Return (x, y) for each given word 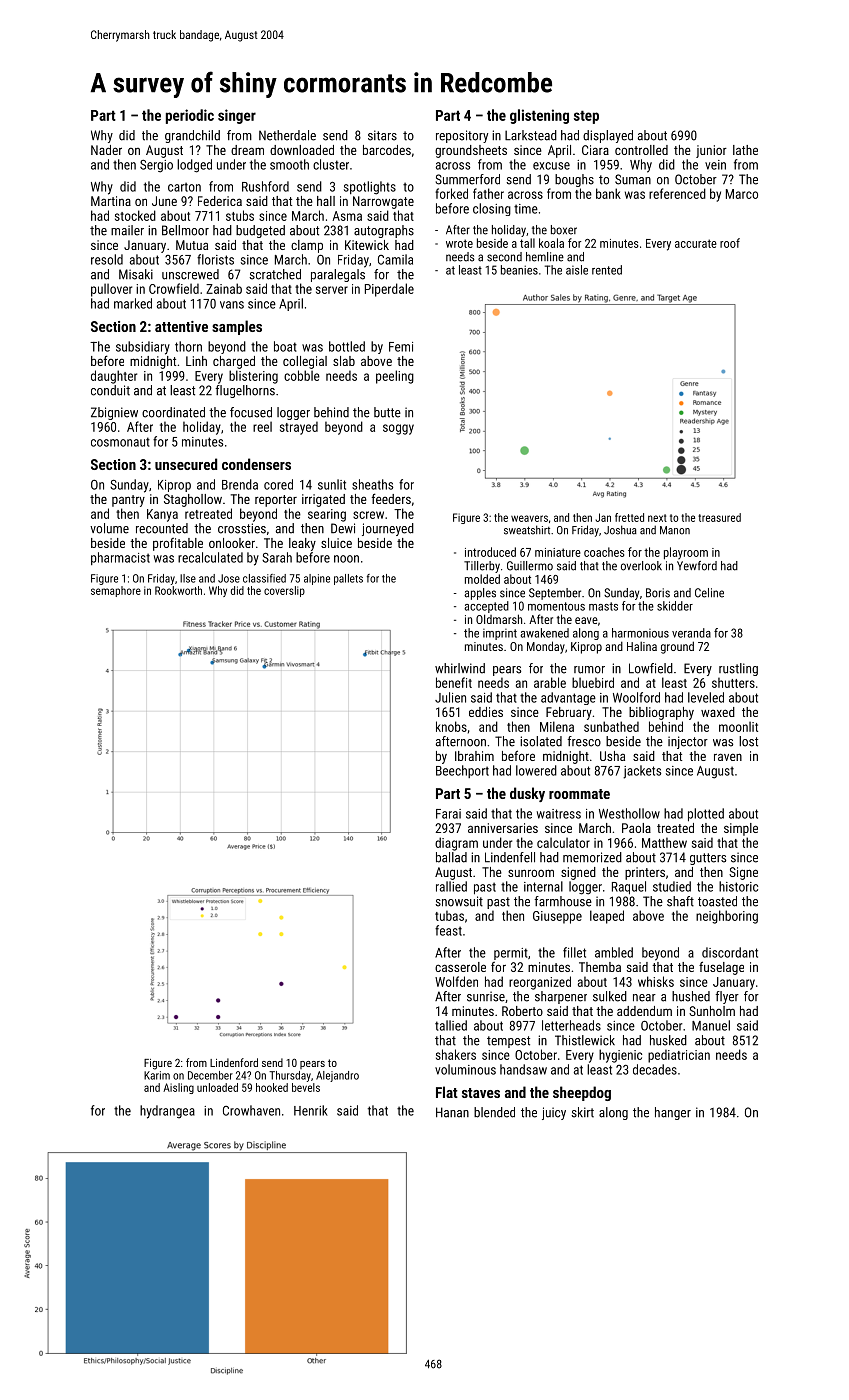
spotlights (370, 188)
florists (215, 259)
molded (482, 579)
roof (730, 243)
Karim (157, 1075)
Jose (229, 578)
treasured (719, 517)
